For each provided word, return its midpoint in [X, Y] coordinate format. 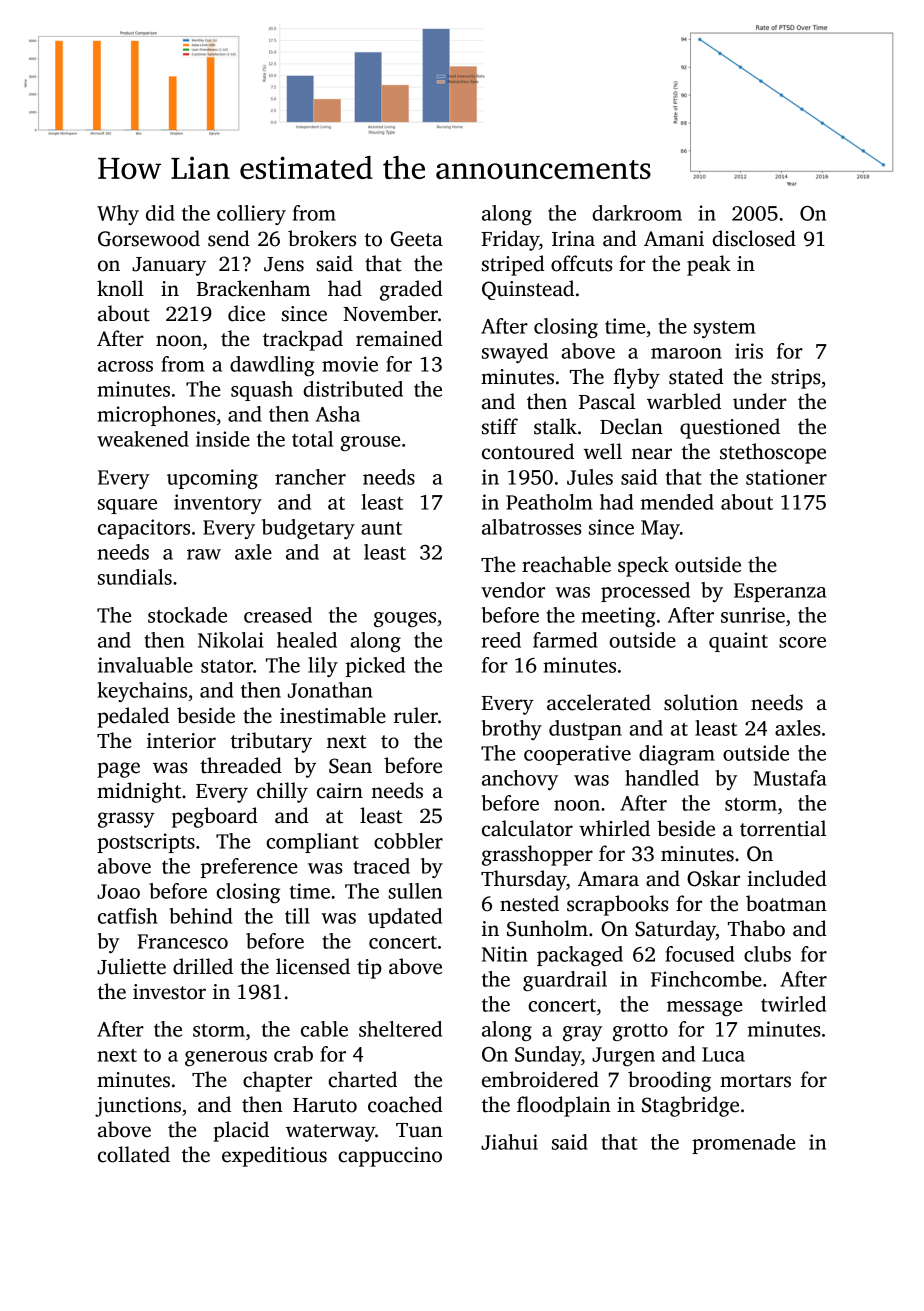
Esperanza [780, 592]
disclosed [754, 238]
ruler [416, 715]
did [160, 213]
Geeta [417, 239]
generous [226, 1058]
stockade [187, 615]
